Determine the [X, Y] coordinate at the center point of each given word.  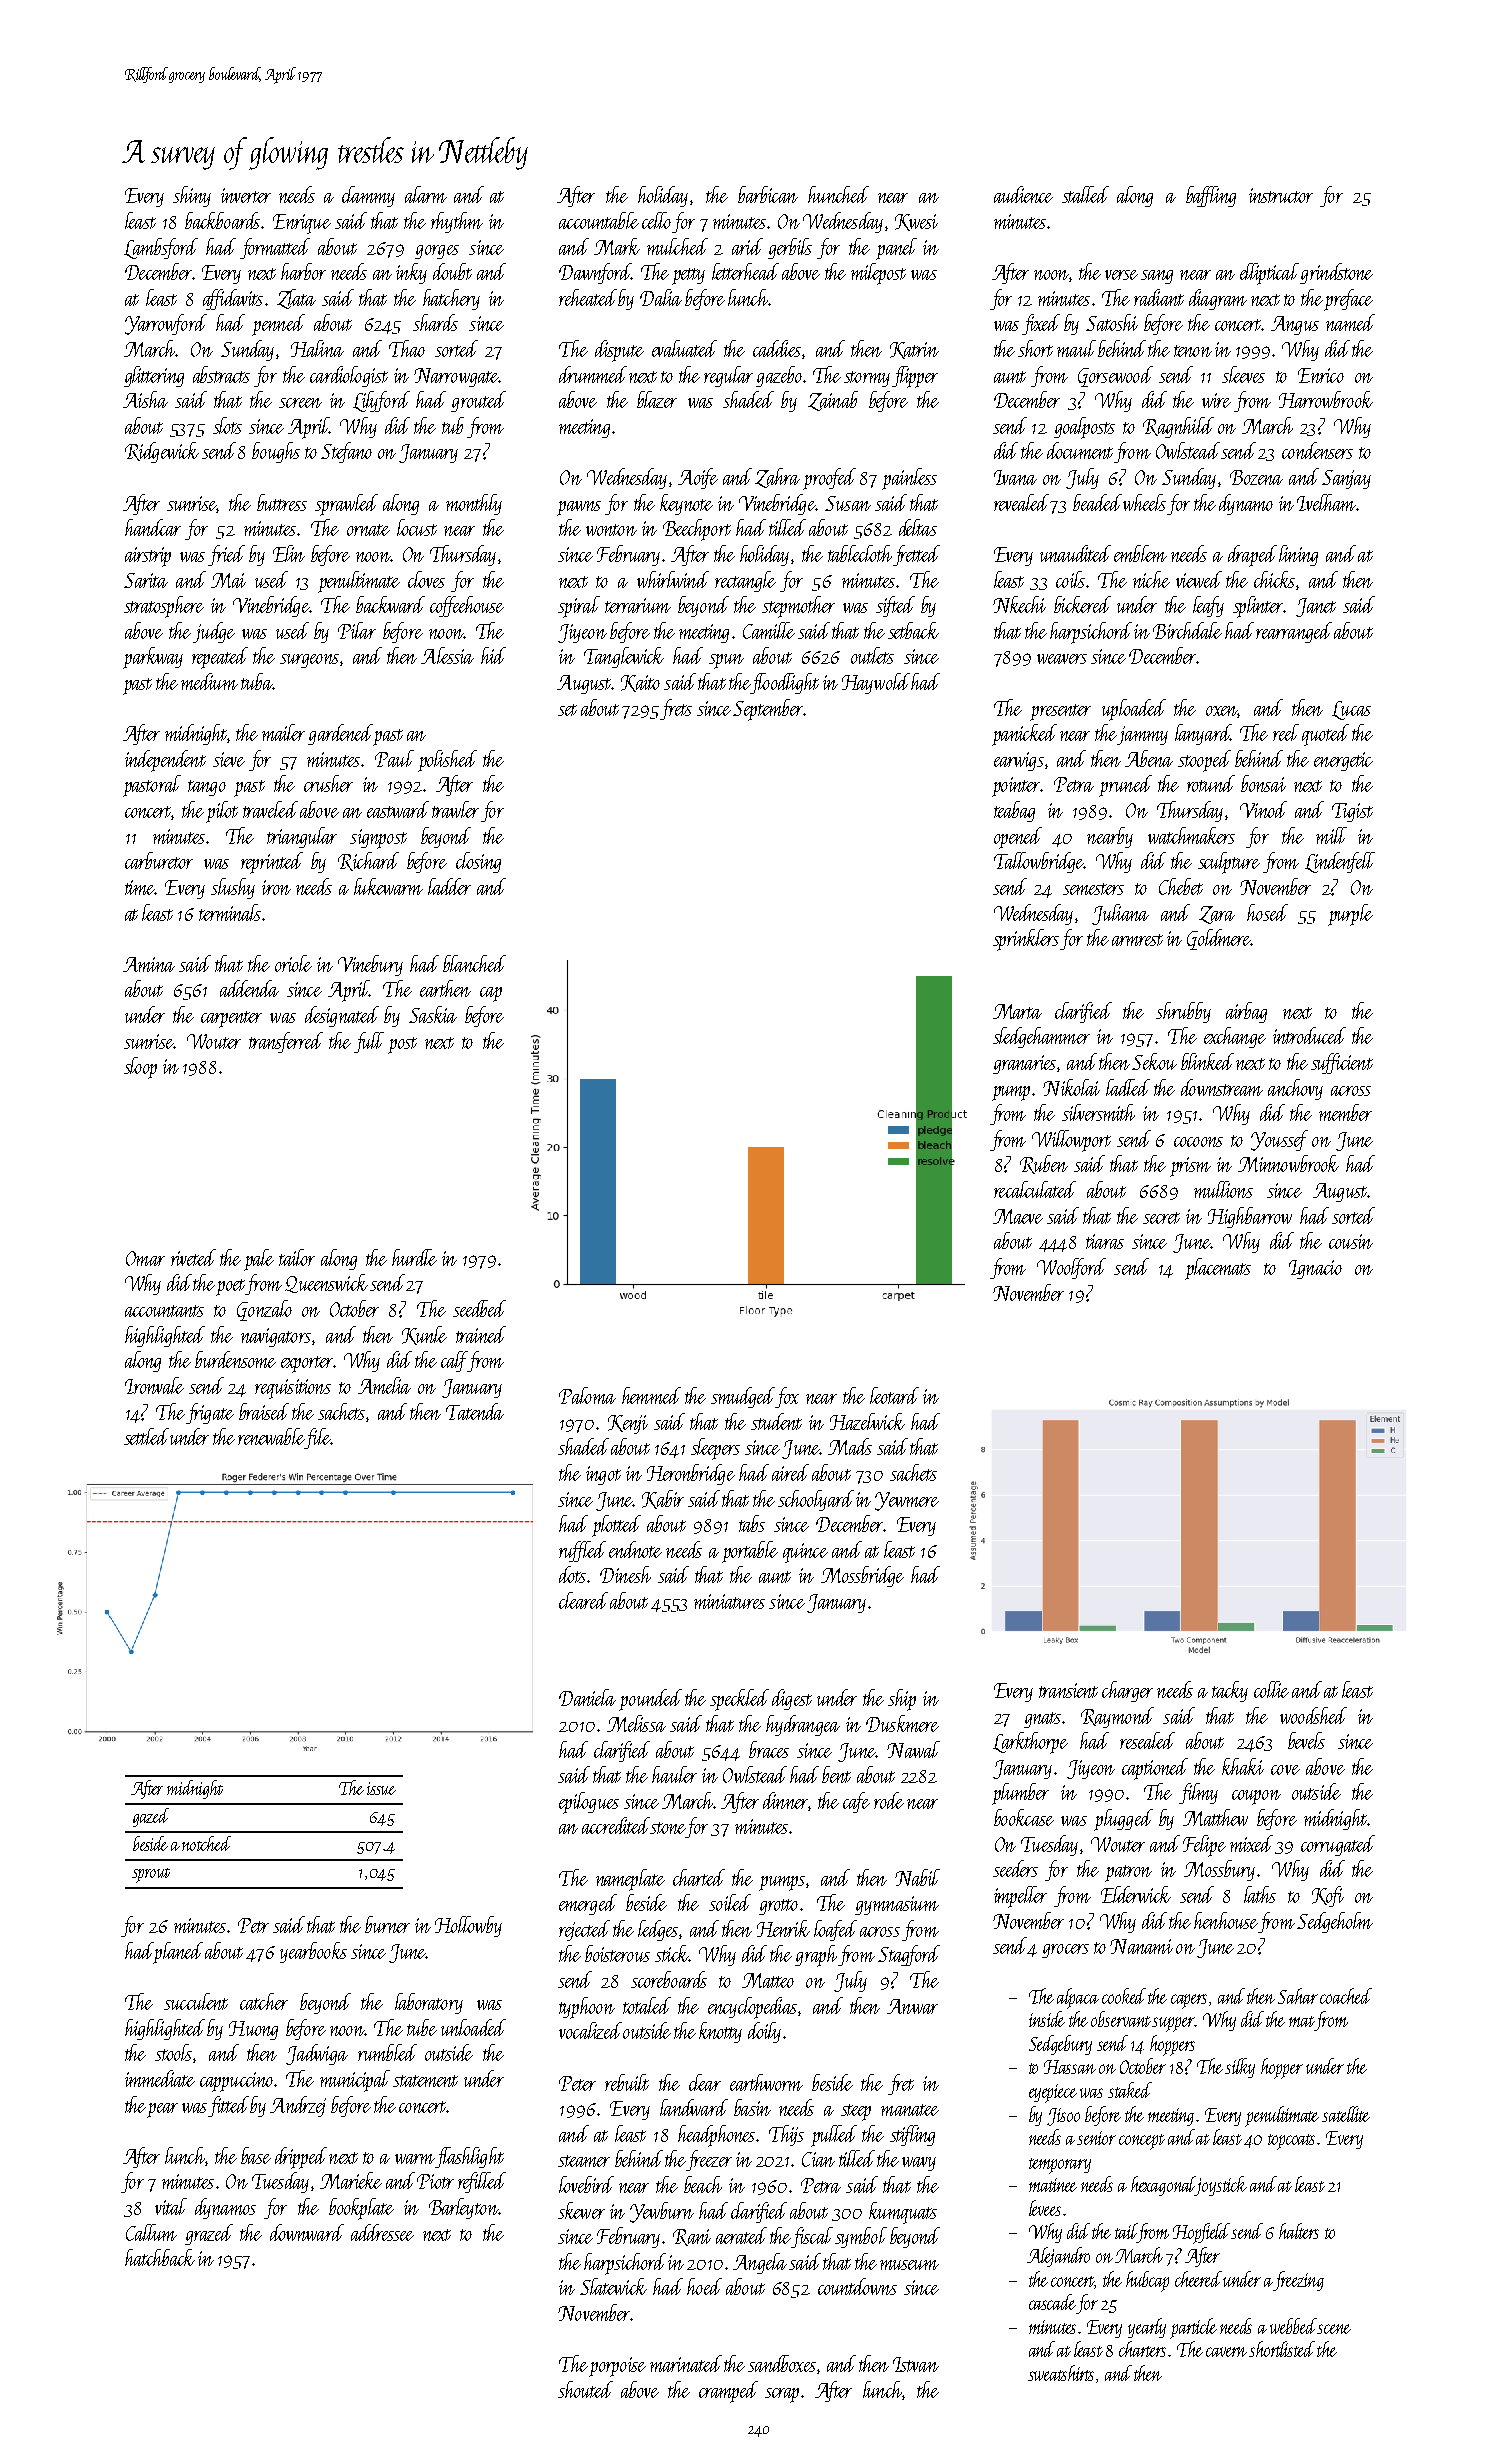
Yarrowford [166, 324]
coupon [1256, 1797]
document [1080, 450]
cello [656, 220]
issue [381, 1788]
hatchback [160, 2257]
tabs [752, 1523]
